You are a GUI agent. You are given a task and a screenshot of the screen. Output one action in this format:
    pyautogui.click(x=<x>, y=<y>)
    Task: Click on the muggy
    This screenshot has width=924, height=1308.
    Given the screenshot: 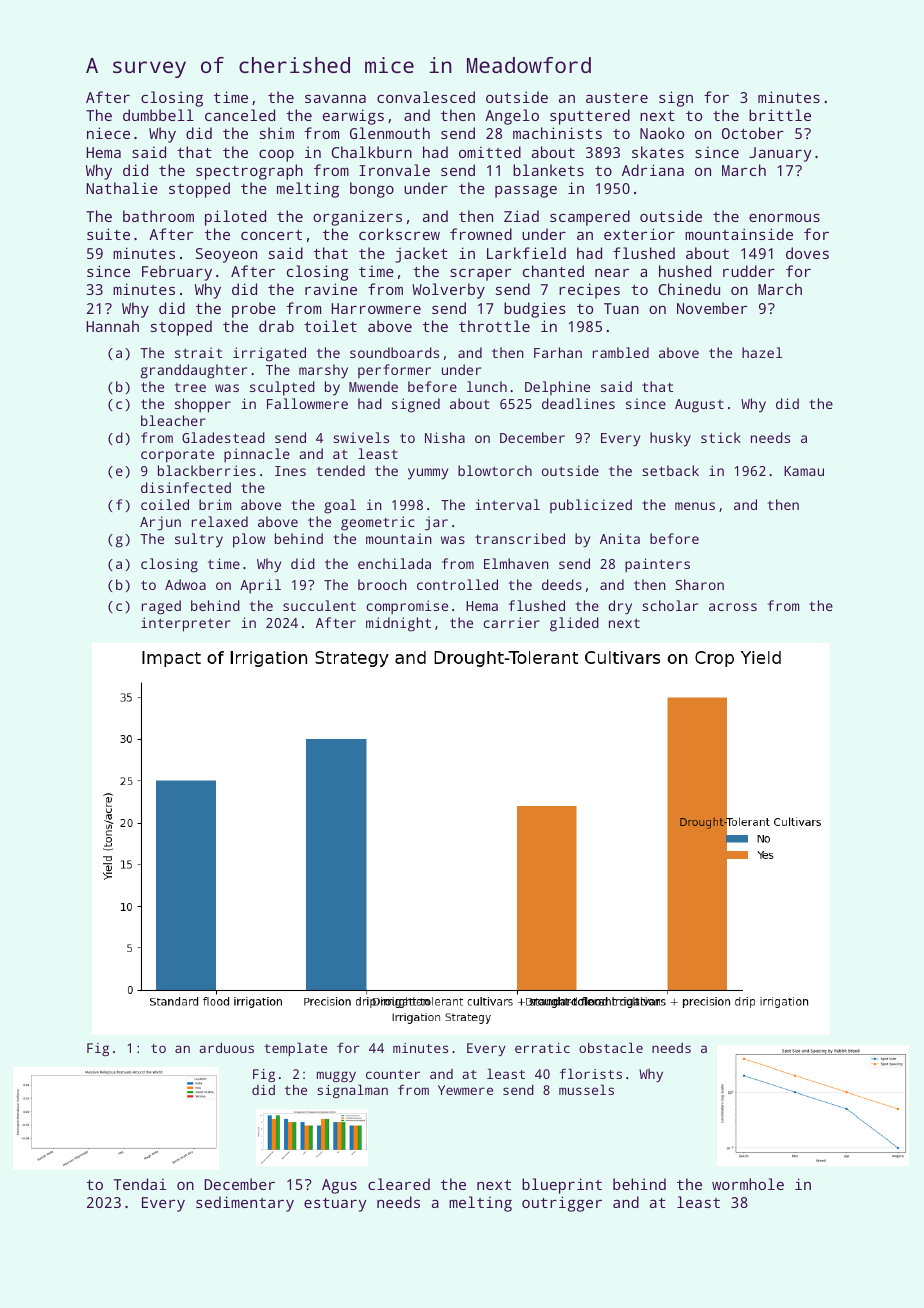 What is the action you would take?
    pyautogui.click(x=336, y=1076)
